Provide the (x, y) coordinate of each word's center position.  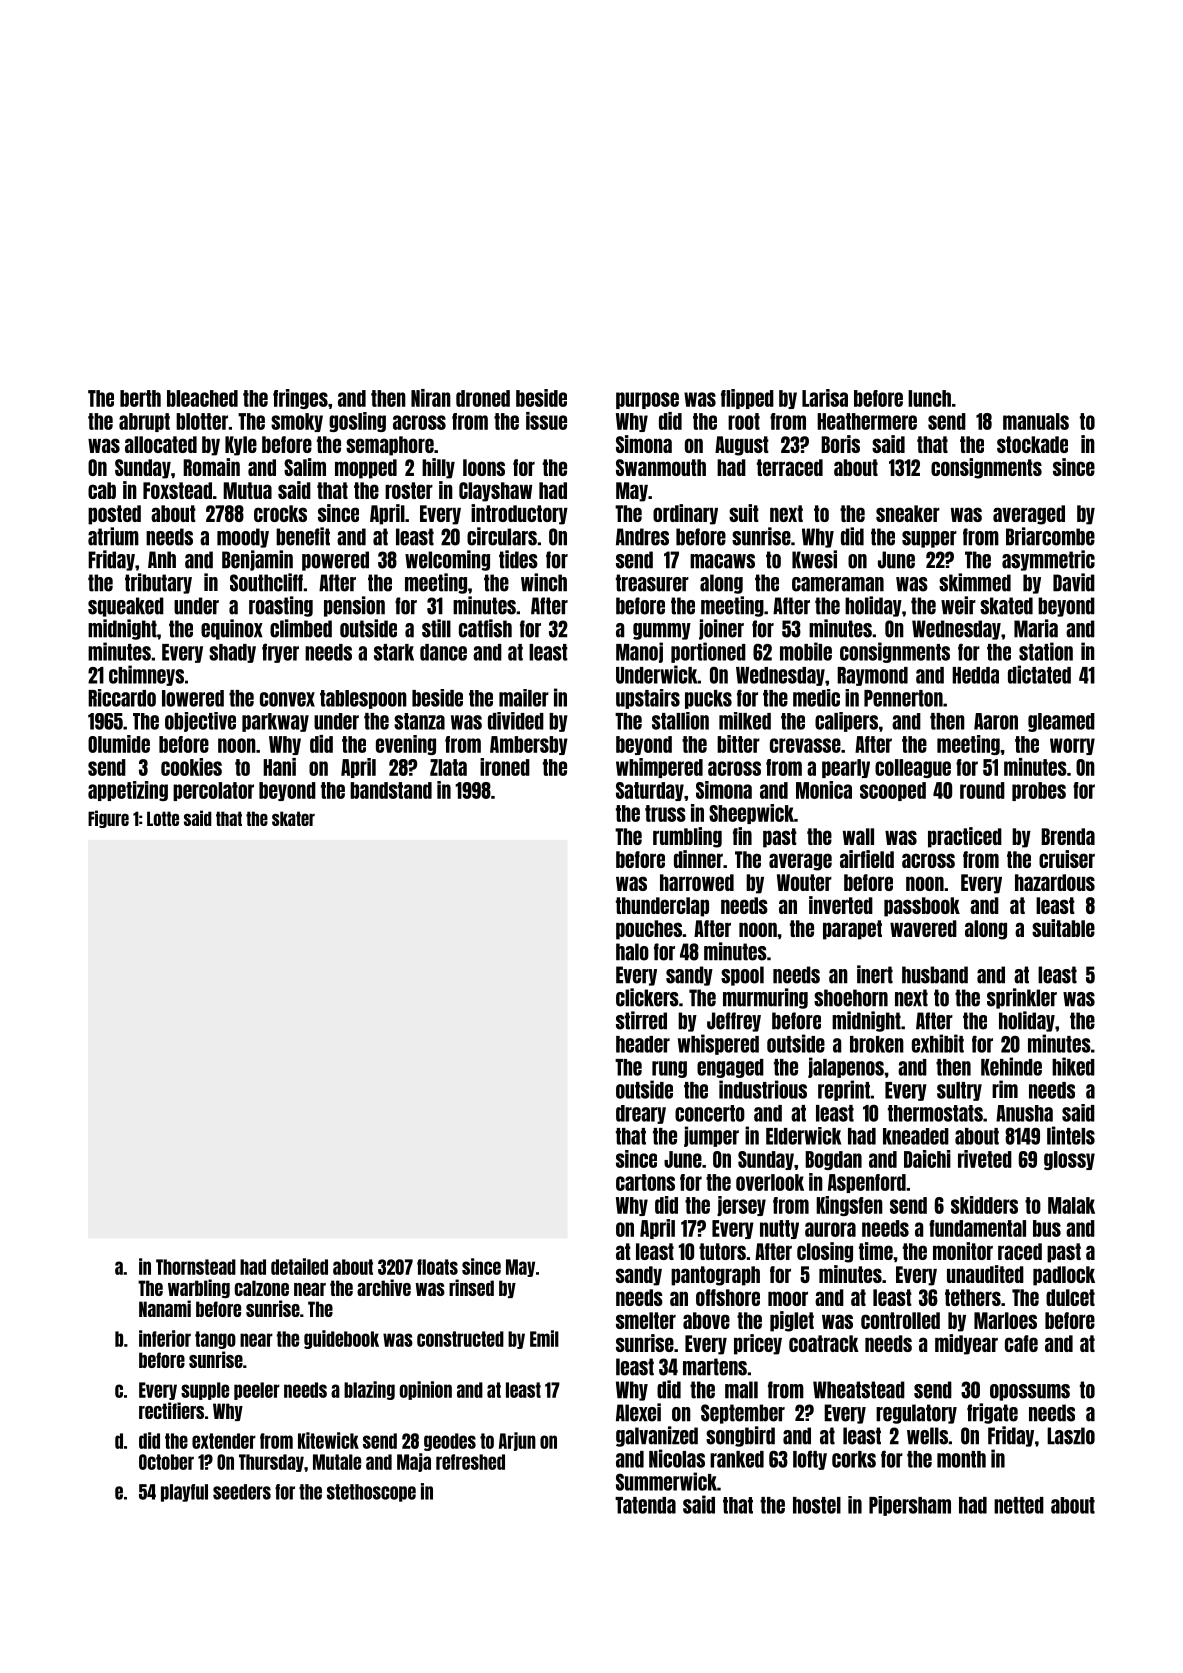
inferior (165, 1338)
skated (1006, 606)
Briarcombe (1050, 536)
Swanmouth (661, 467)
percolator (213, 791)
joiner (721, 629)
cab (102, 490)
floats (437, 1267)
